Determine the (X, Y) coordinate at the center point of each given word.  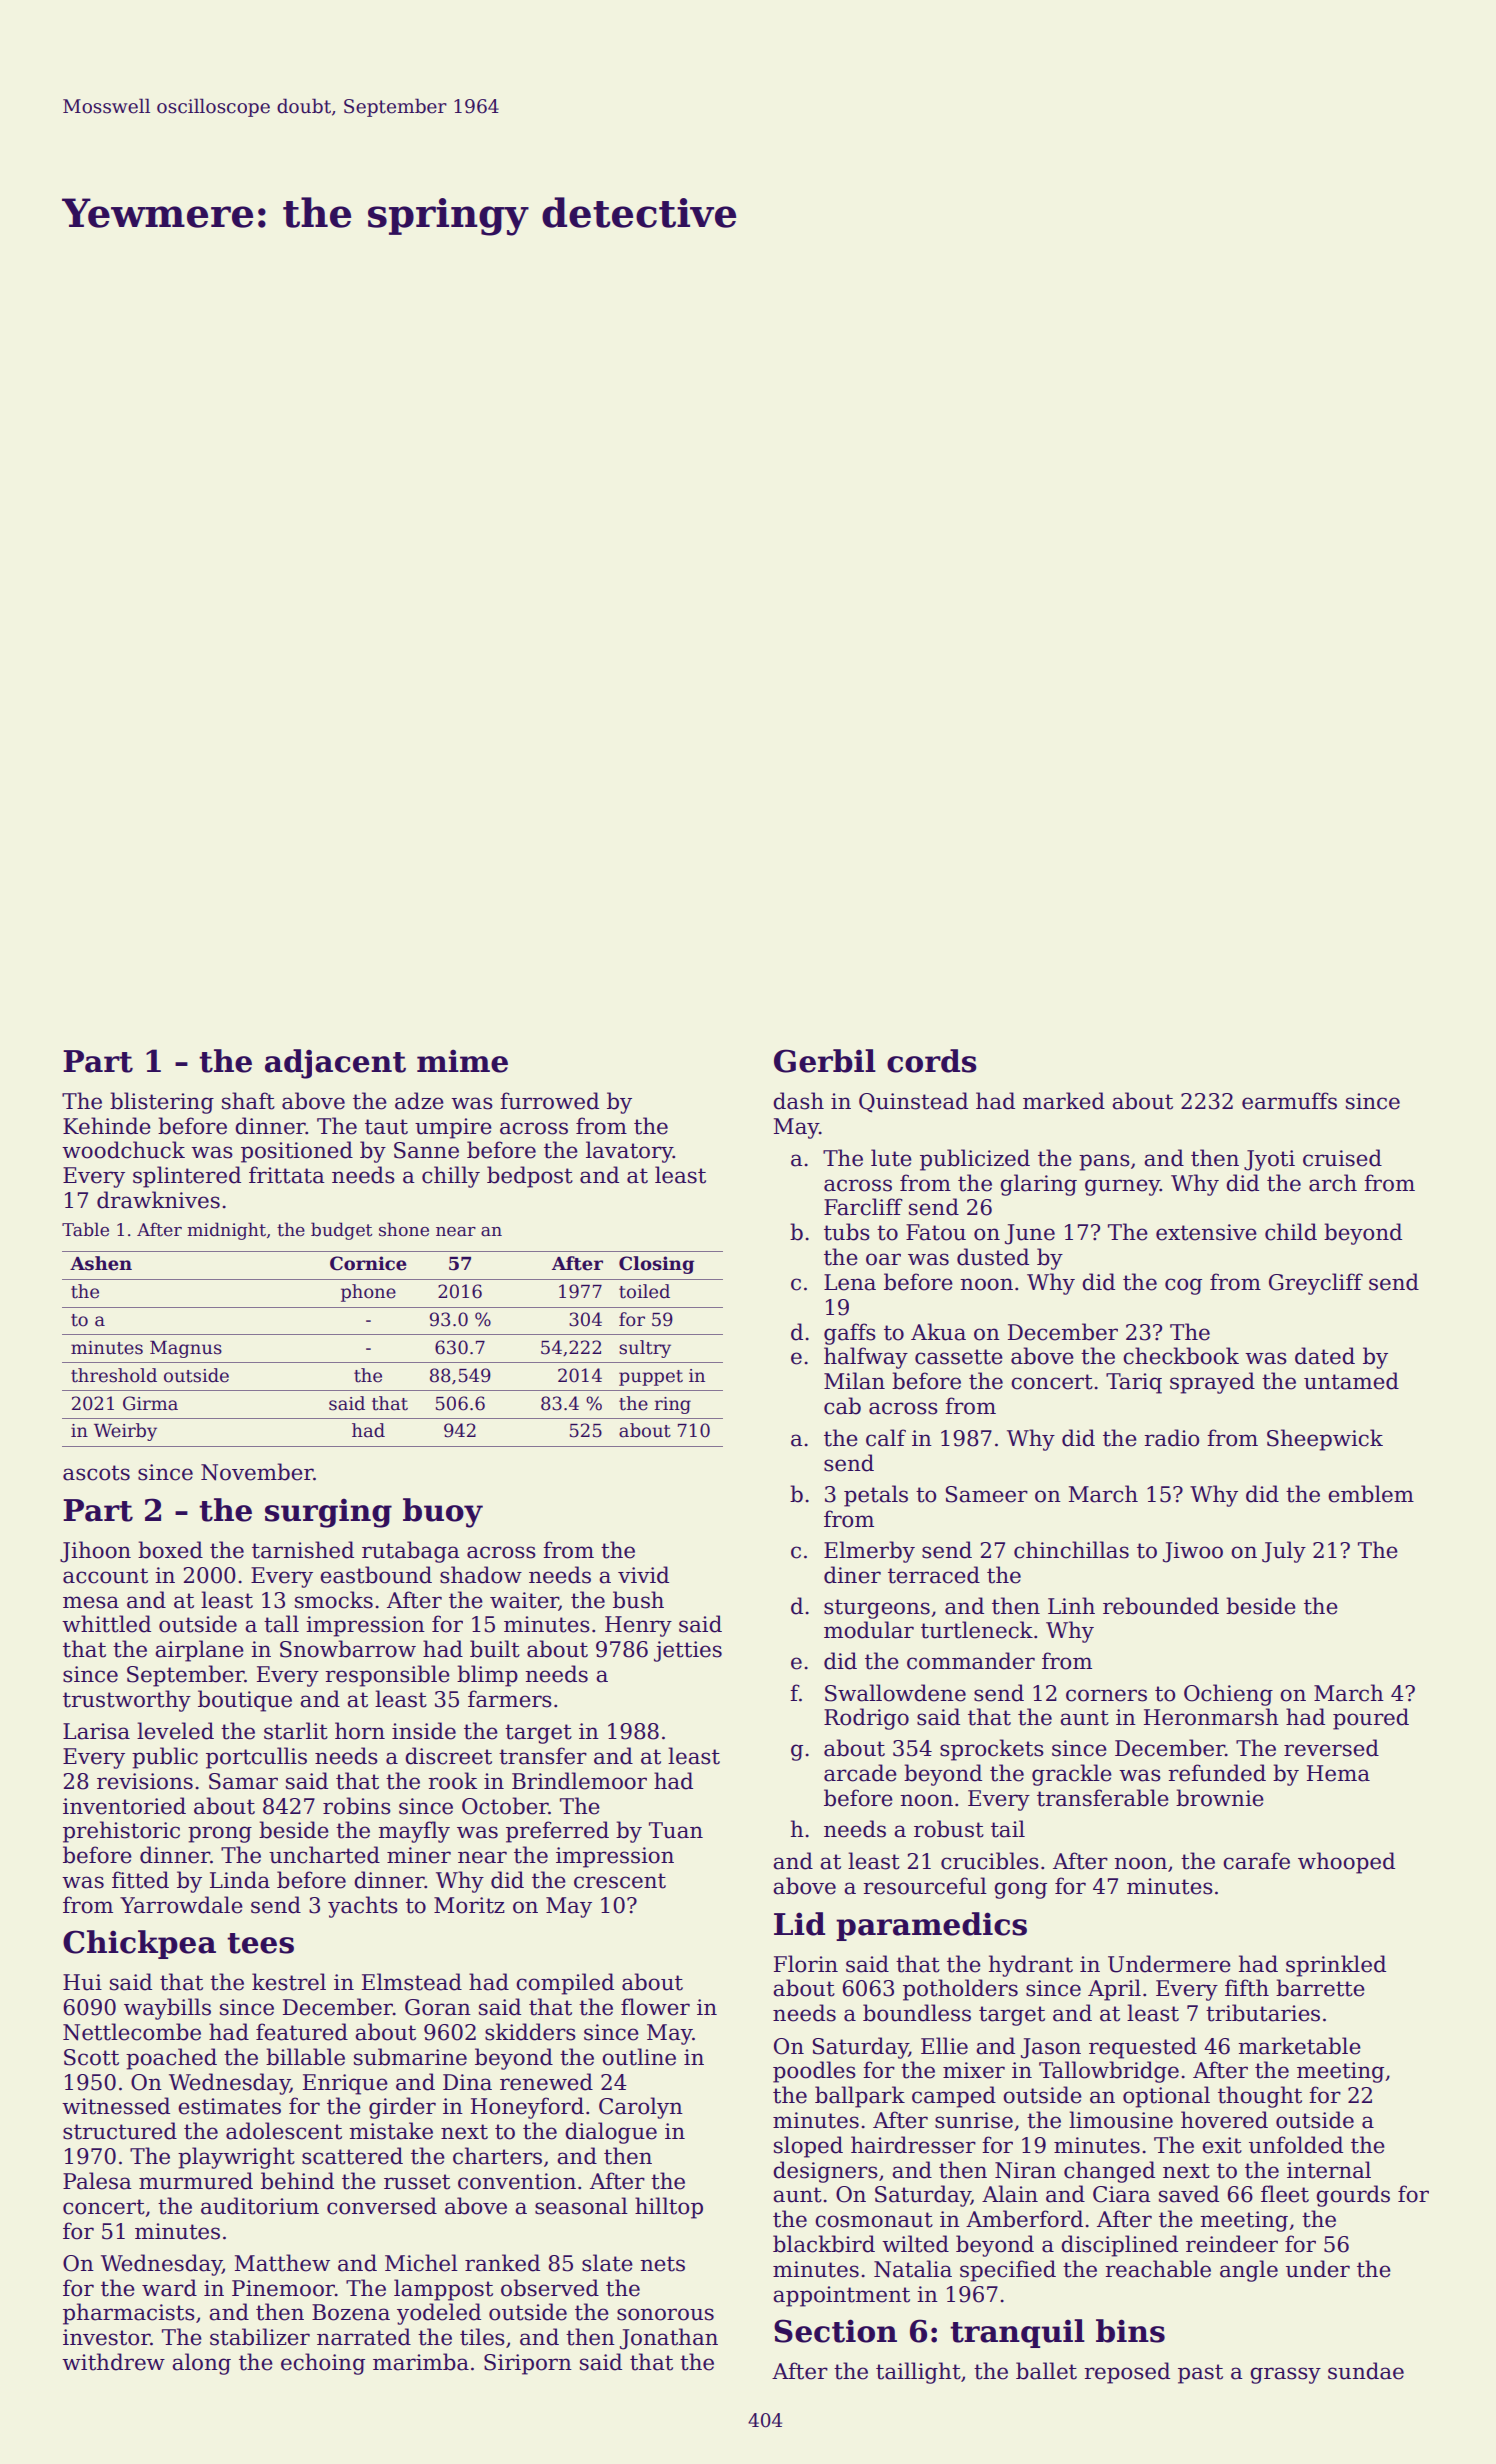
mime (462, 1061)
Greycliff (1316, 1284)
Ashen (101, 1263)
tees (260, 1943)
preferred (557, 1832)
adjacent (335, 1064)
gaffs (850, 1334)
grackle (1072, 1775)
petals (876, 1496)
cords (932, 1061)
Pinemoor (283, 2288)
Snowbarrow (348, 1649)
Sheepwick (1325, 1440)
